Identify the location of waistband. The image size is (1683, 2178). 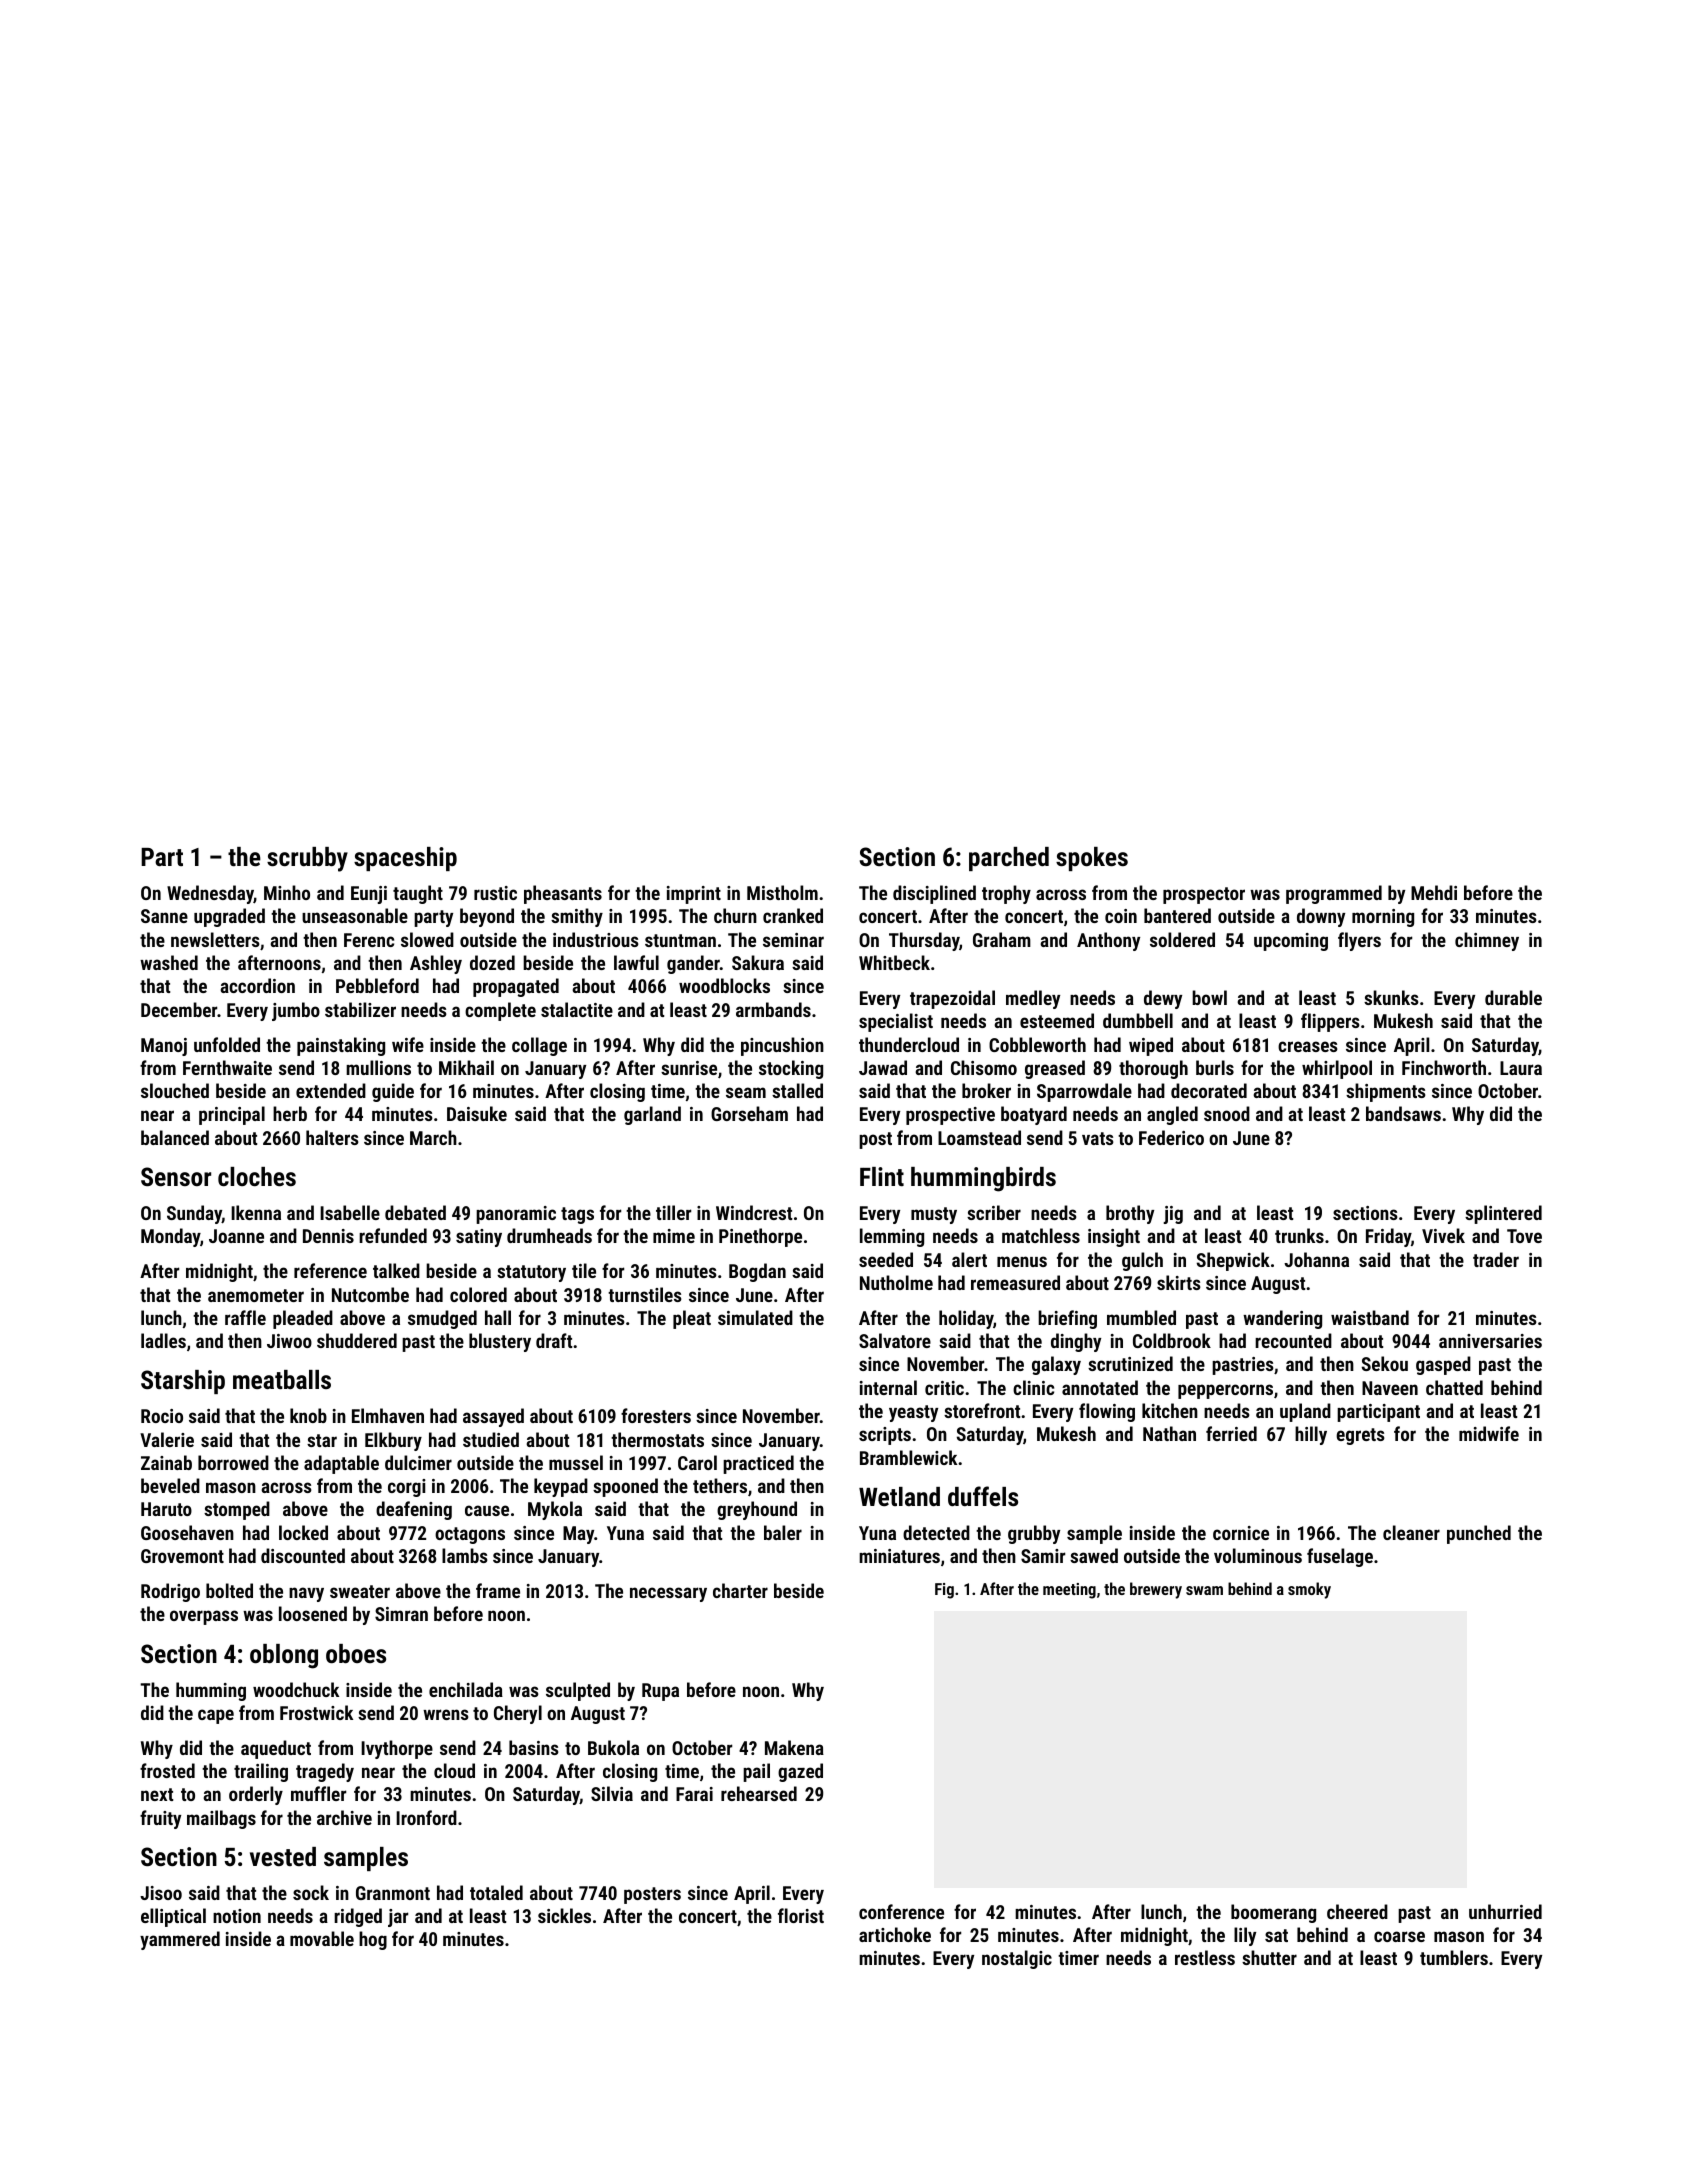
(1370, 1317).
